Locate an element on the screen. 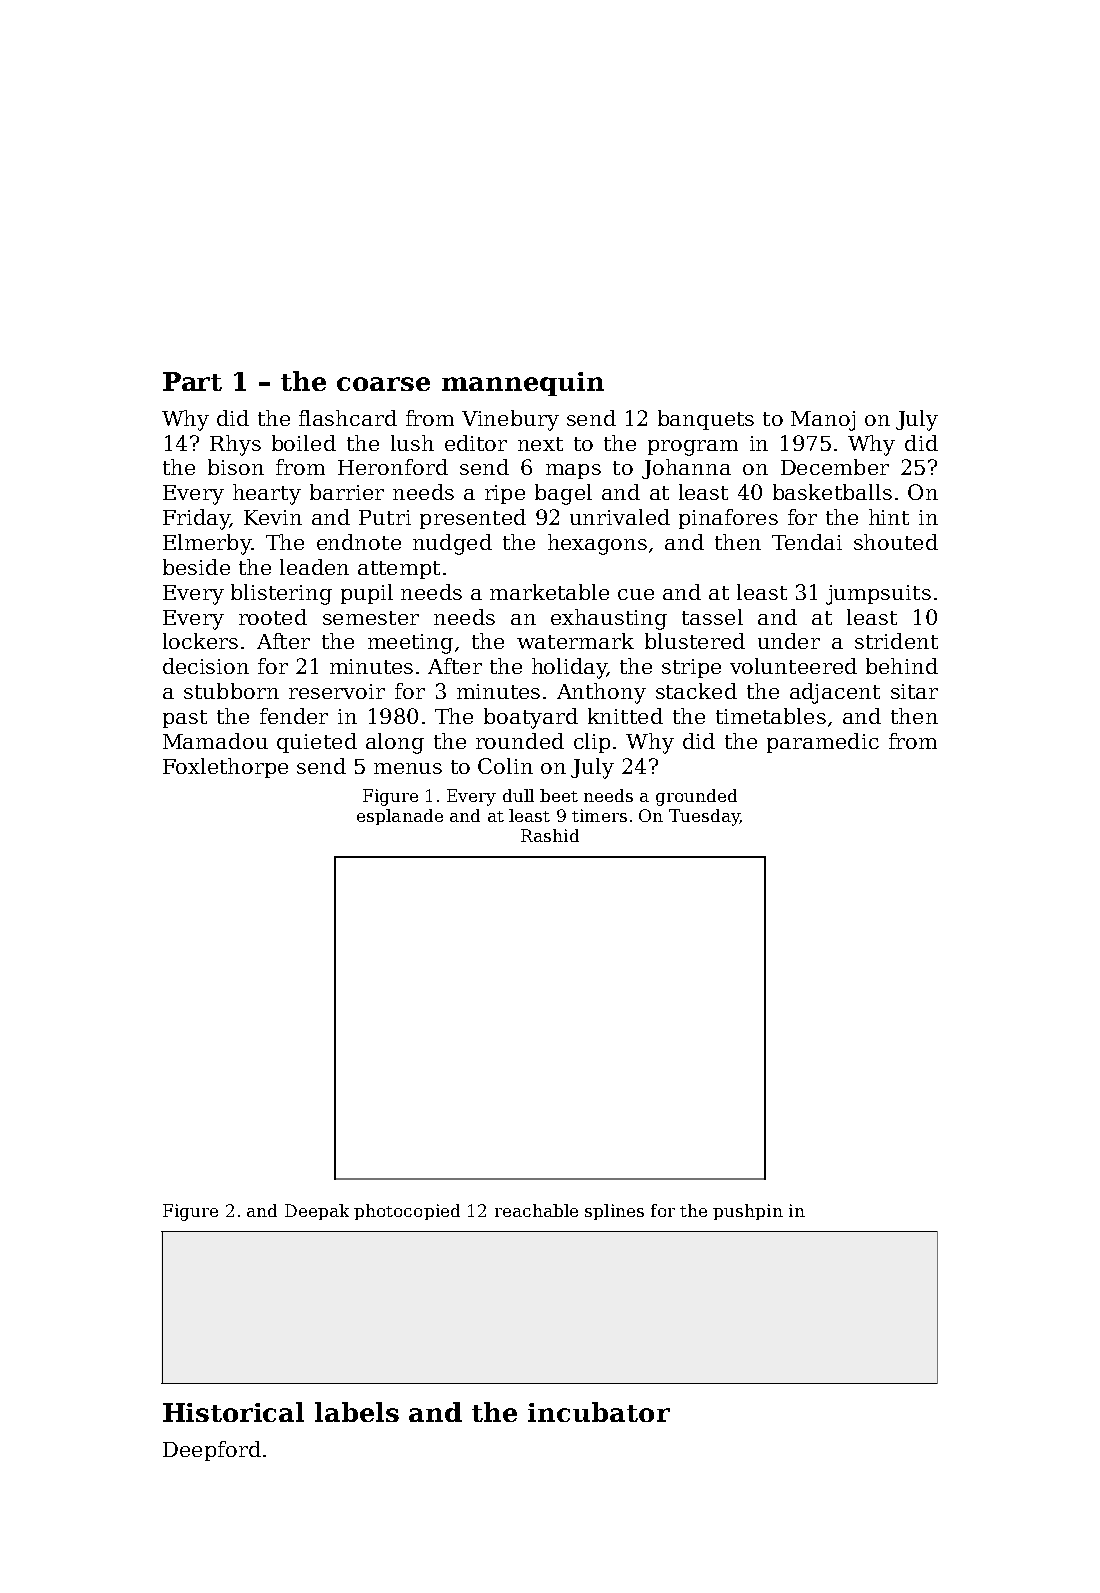  photocopied is located at coordinates (407, 1212).
